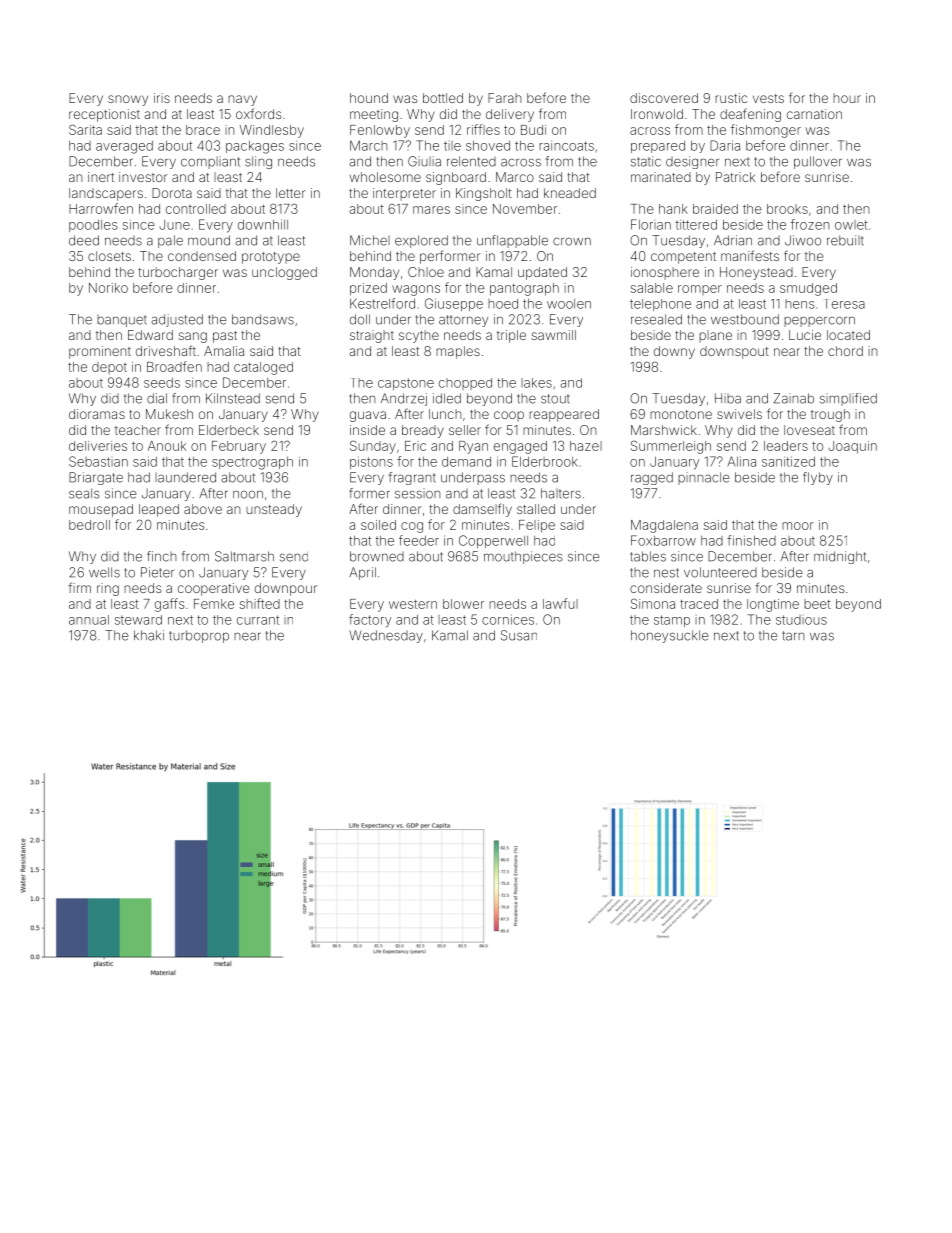 This screenshot has height=1233, width=952. What do you see at coordinates (545, 461) in the screenshot?
I see `Elderbrook` at bounding box center [545, 461].
